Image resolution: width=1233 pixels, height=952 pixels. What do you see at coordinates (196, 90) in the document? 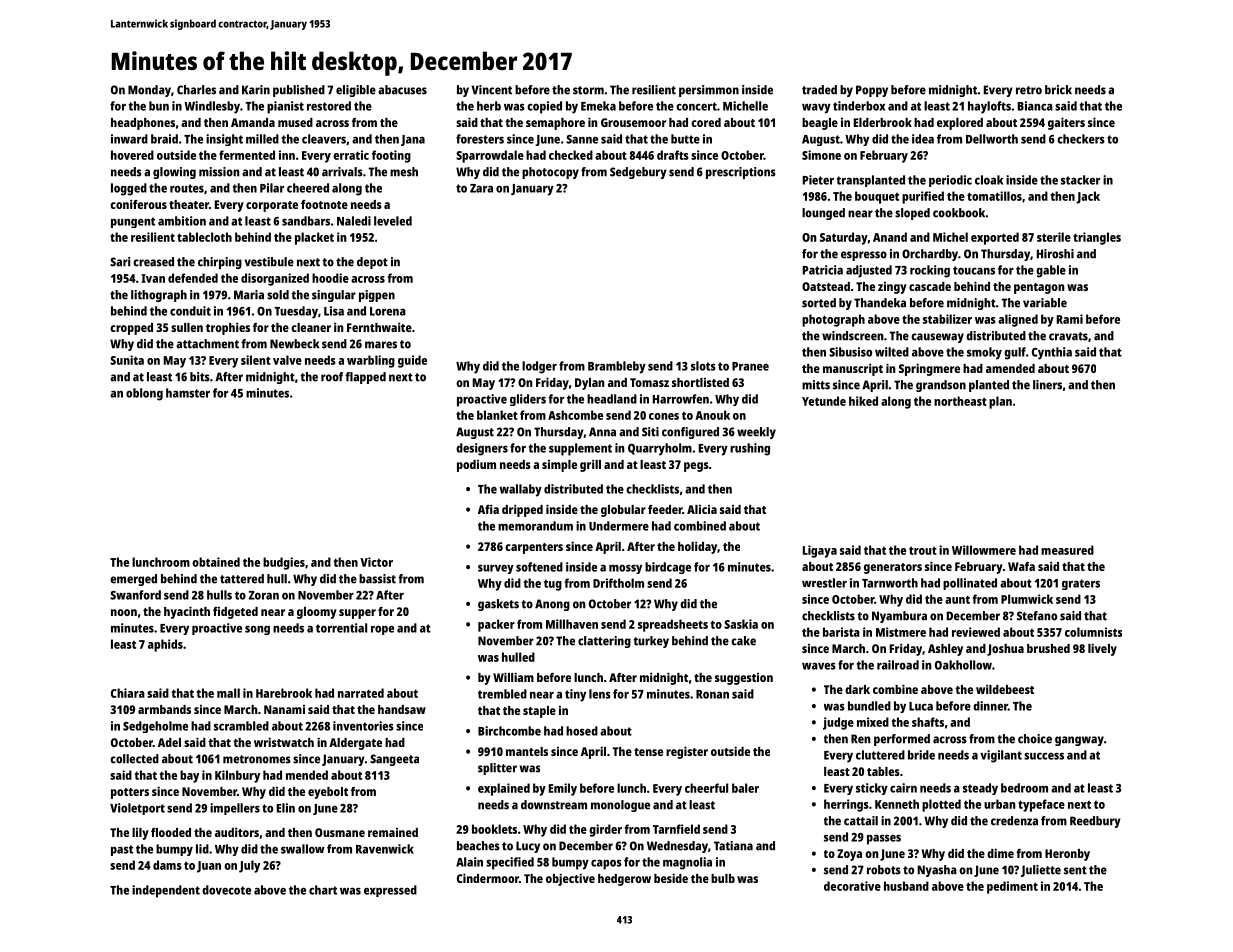
I see `Charles` at bounding box center [196, 90].
